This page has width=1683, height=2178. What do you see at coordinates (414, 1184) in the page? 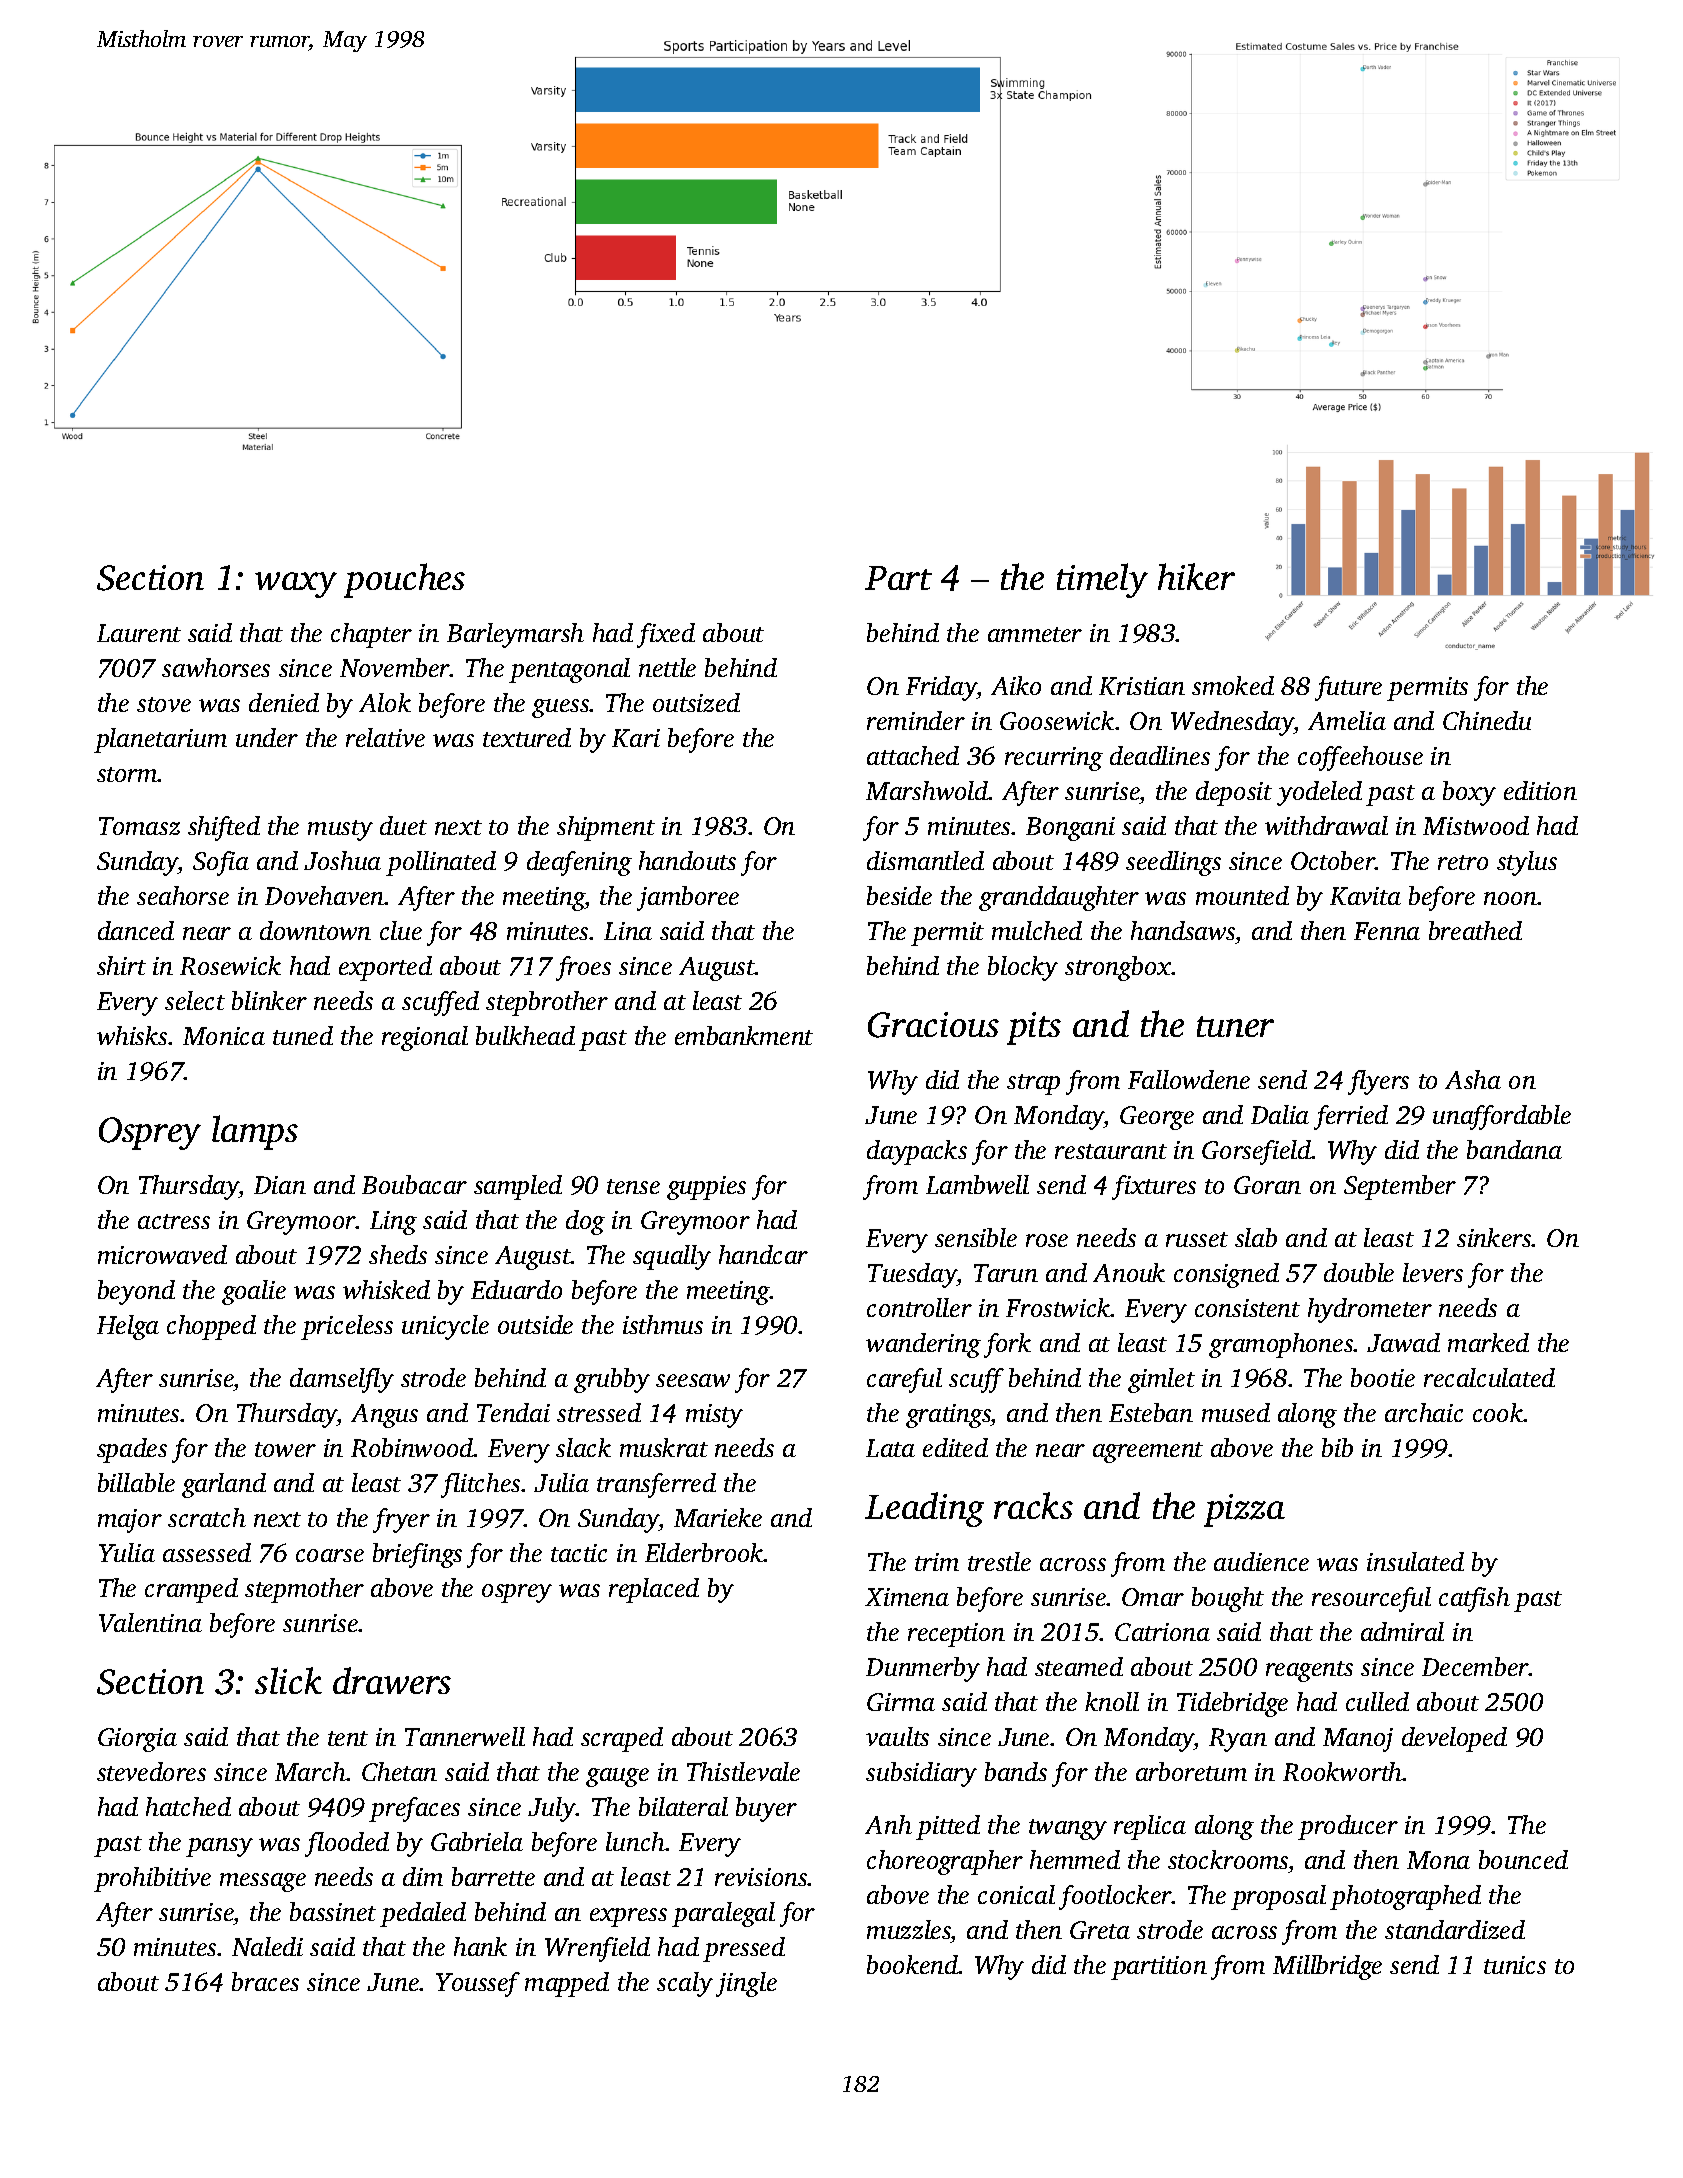
I see `Boubacar` at bounding box center [414, 1184].
